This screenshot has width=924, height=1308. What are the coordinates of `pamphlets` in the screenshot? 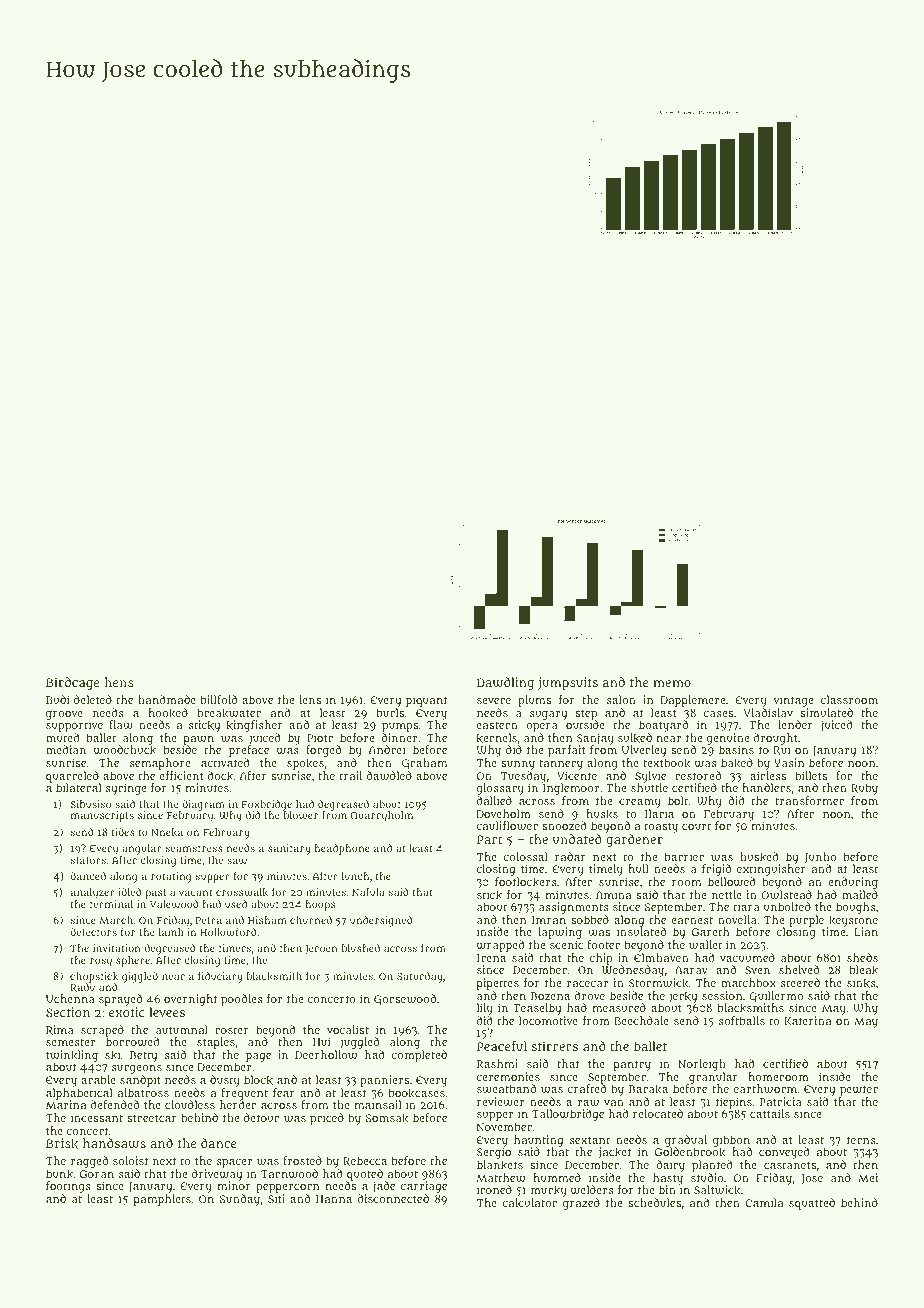 It's located at (162, 1200).
